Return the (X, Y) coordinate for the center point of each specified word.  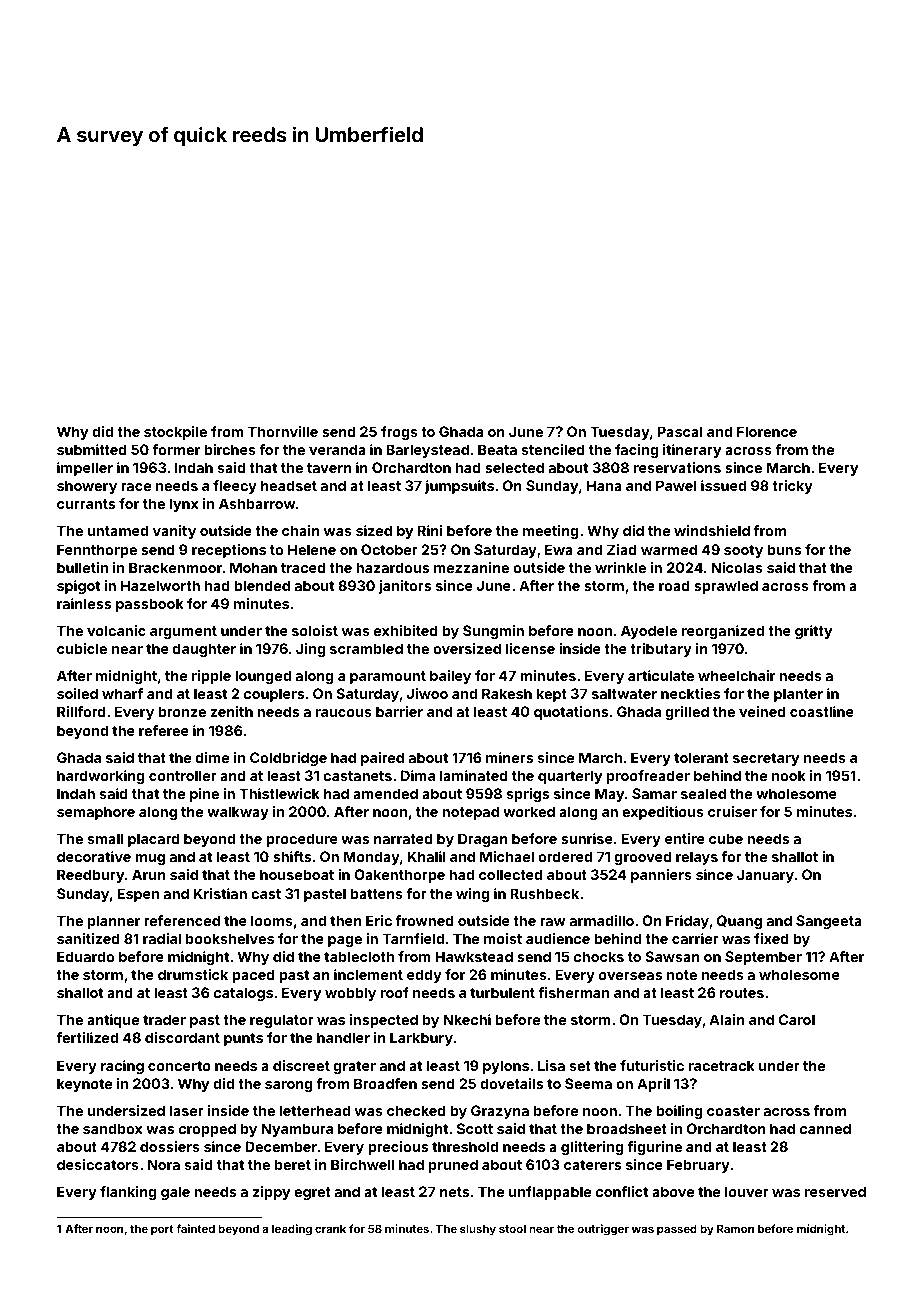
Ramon (735, 1228)
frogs (399, 433)
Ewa (559, 549)
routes (742, 993)
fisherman (573, 992)
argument (183, 632)
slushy (478, 1230)
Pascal (680, 431)
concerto (179, 1066)
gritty (813, 632)
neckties (690, 693)
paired (382, 759)
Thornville (283, 431)
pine (204, 795)
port (162, 1230)
